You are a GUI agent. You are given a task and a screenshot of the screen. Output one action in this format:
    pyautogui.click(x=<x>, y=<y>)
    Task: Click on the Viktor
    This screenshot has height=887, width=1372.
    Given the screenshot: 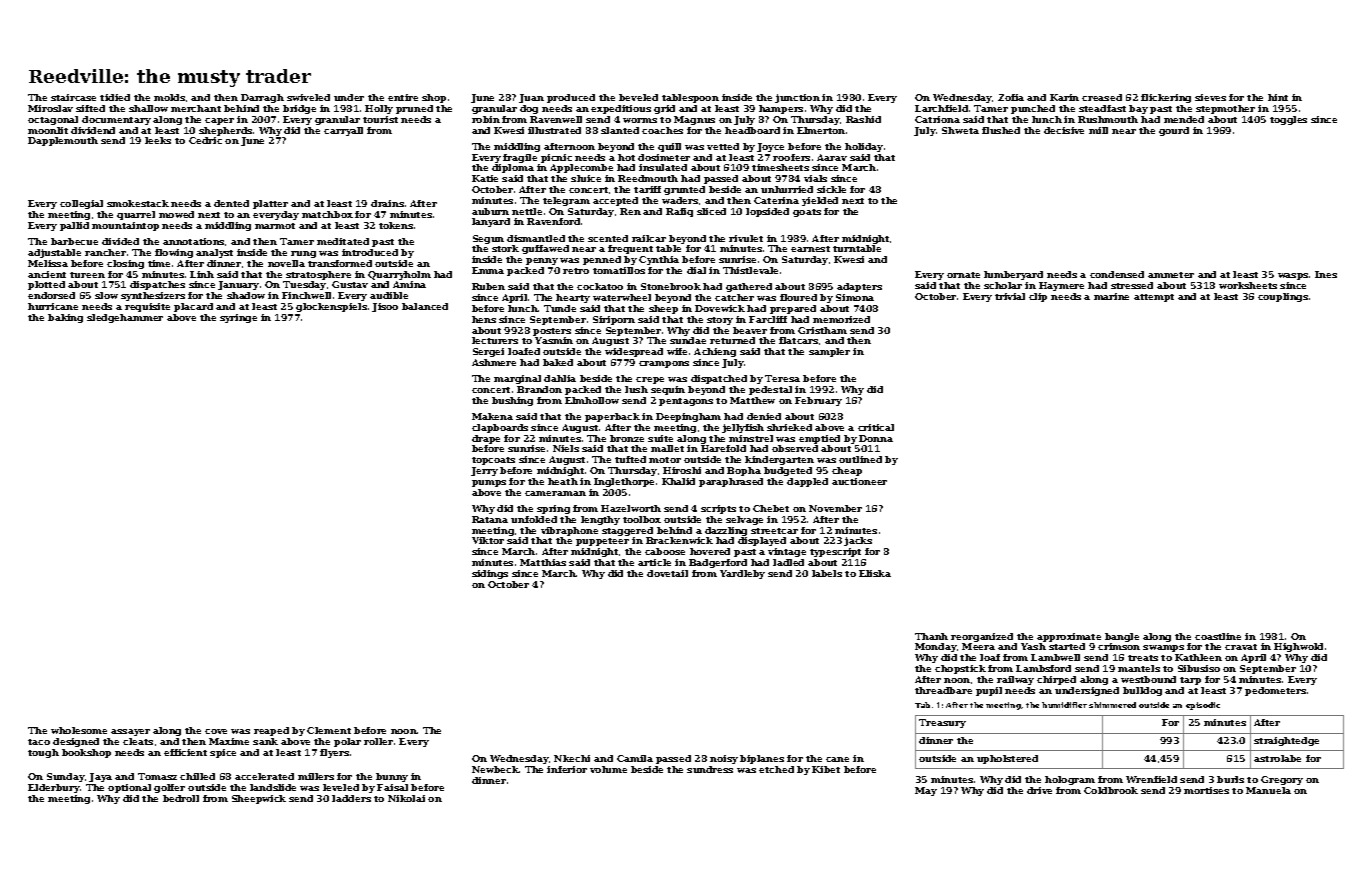 What is the action you would take?
    pyautogui.click(x=488, y=540)
